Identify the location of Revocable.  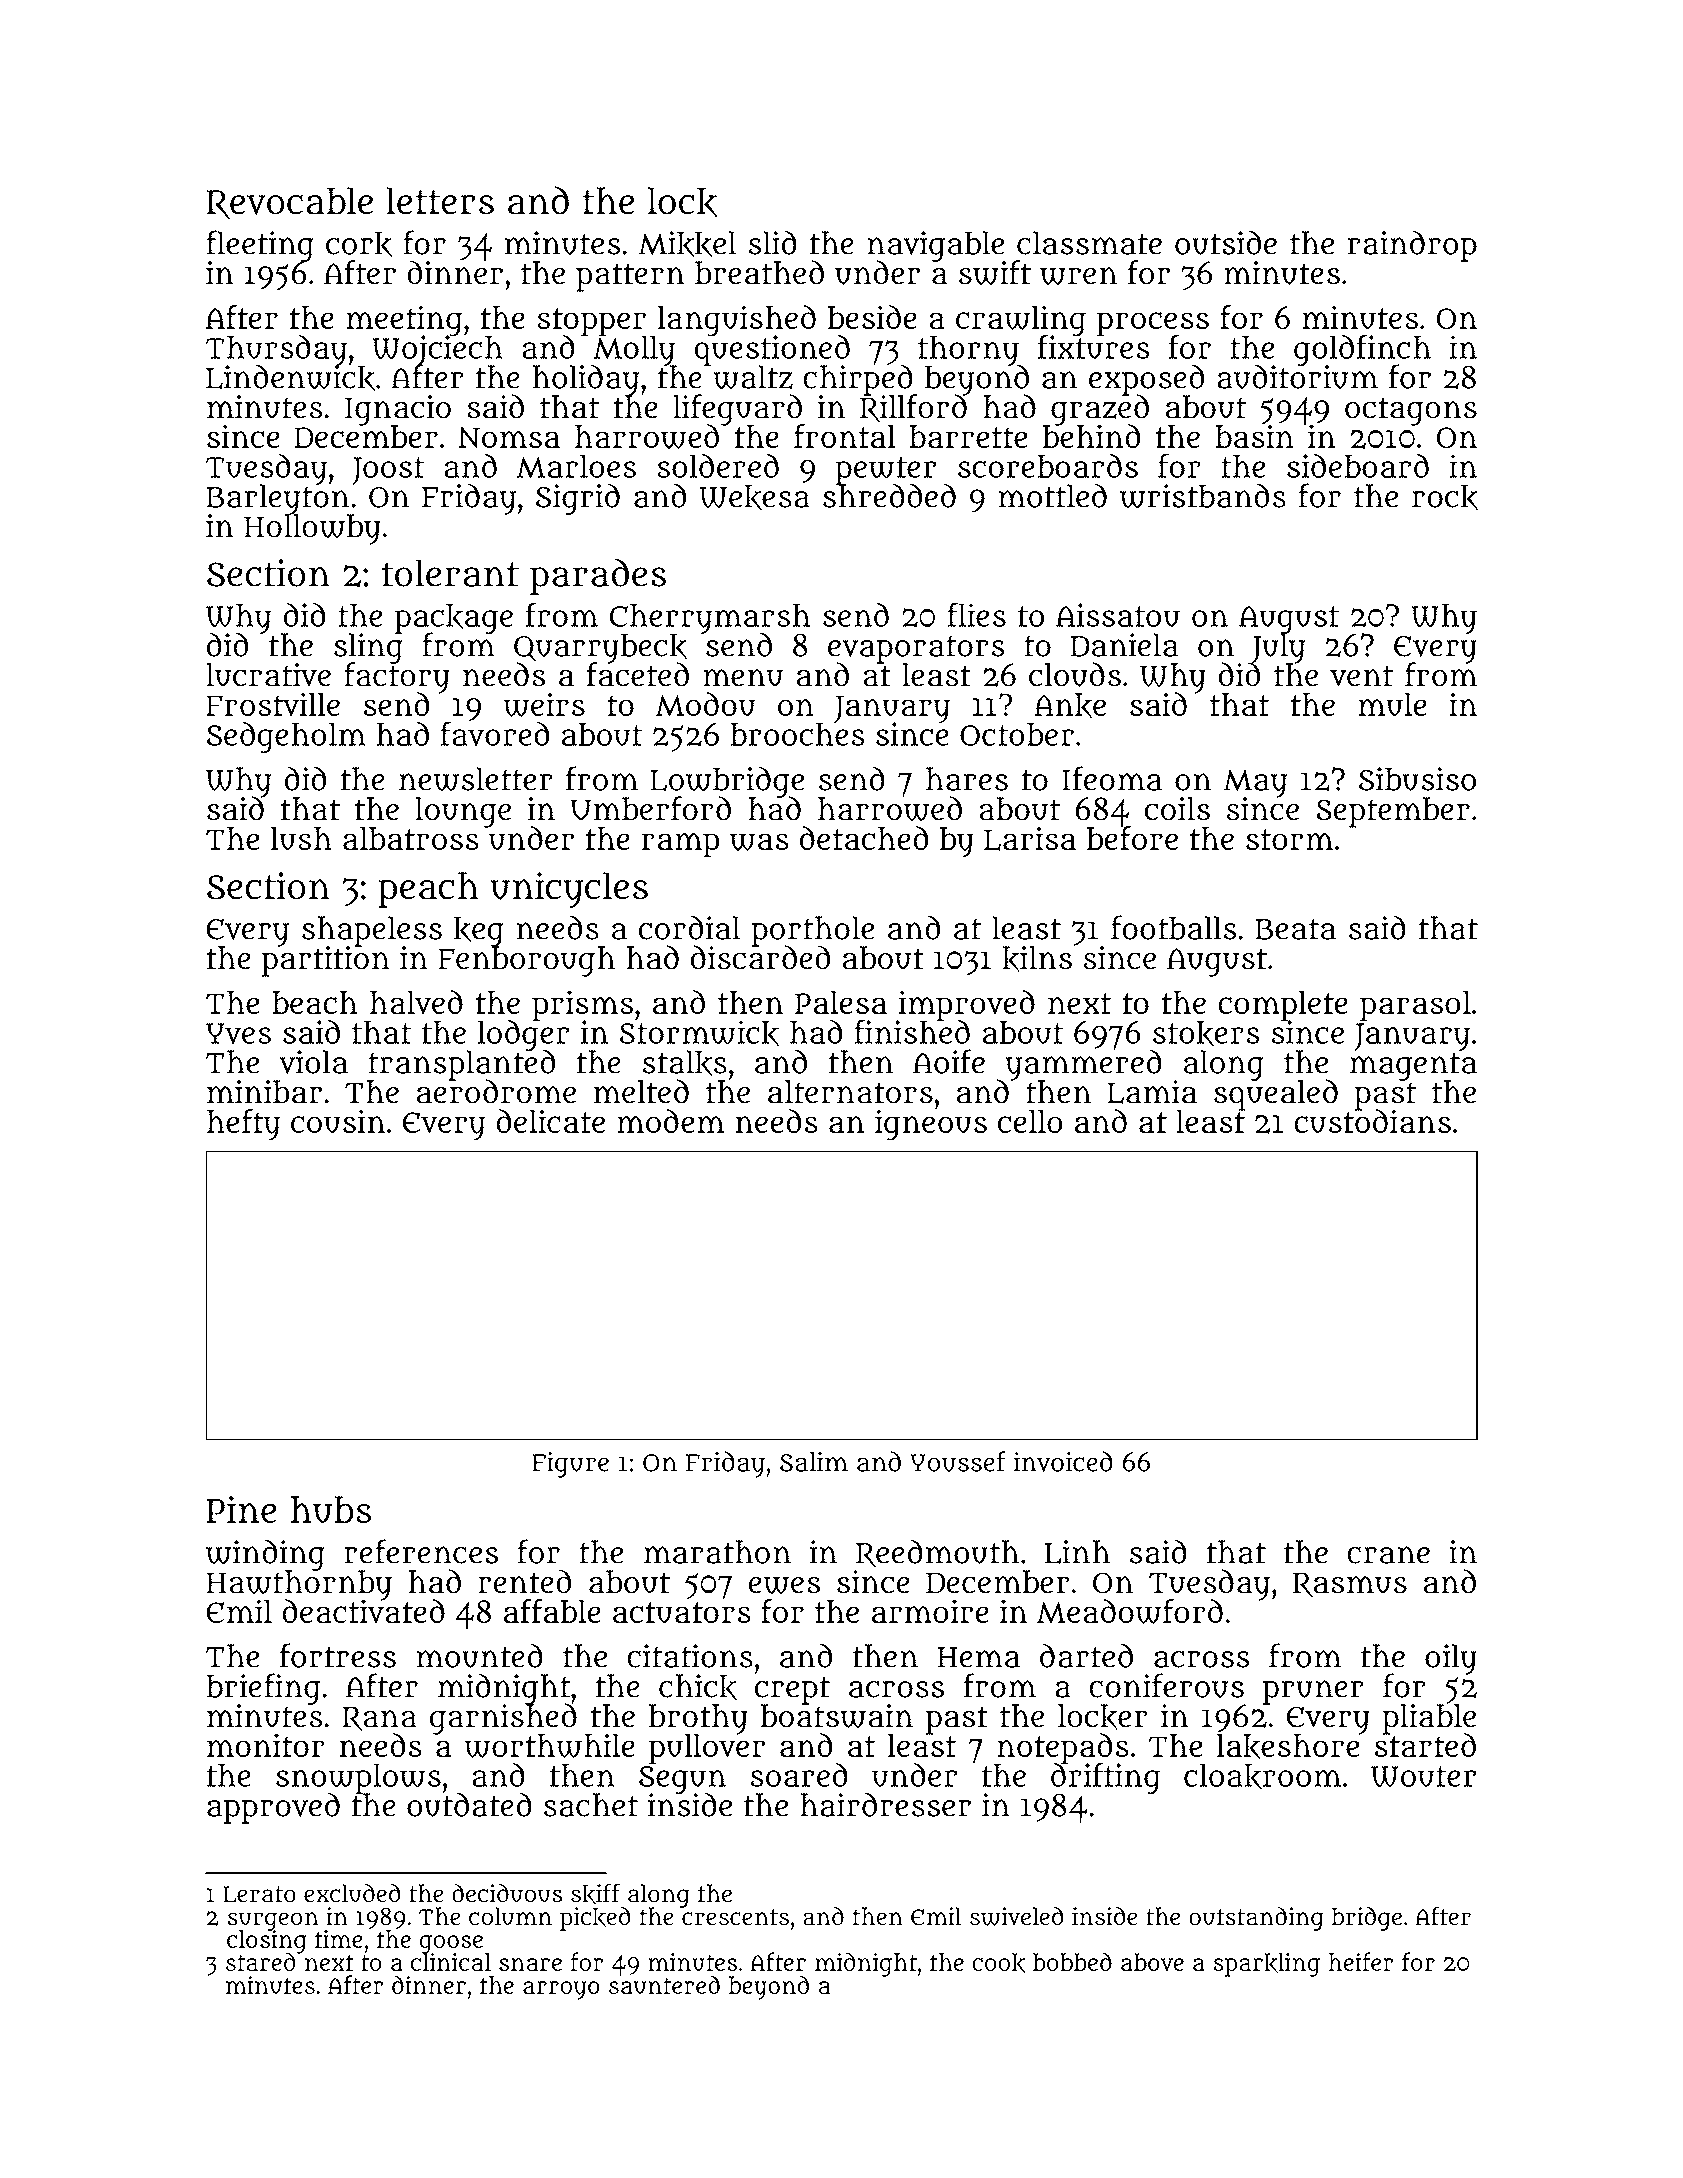
(289, 203).
